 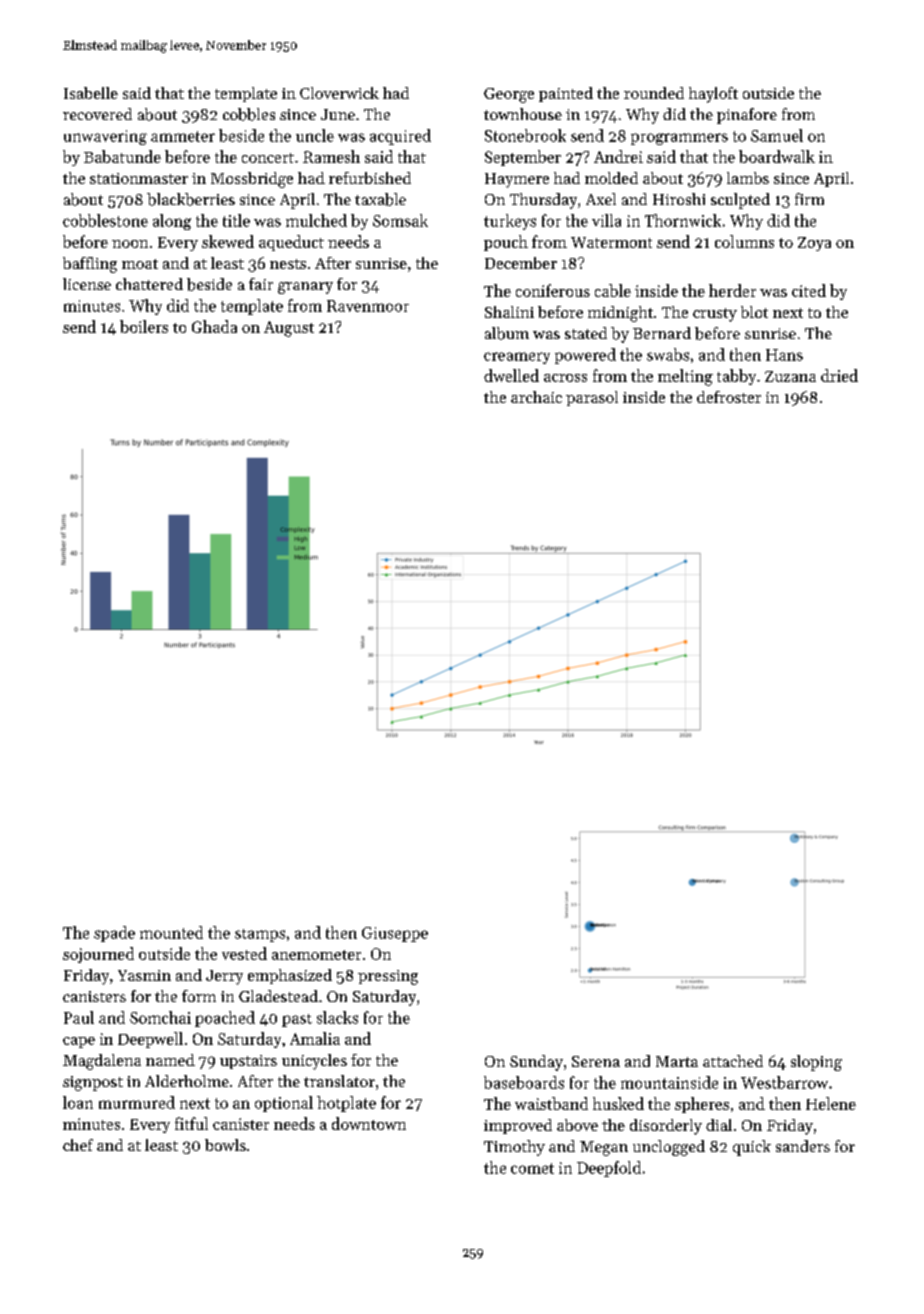 I want to click on George, so click(x=509, y=95).
